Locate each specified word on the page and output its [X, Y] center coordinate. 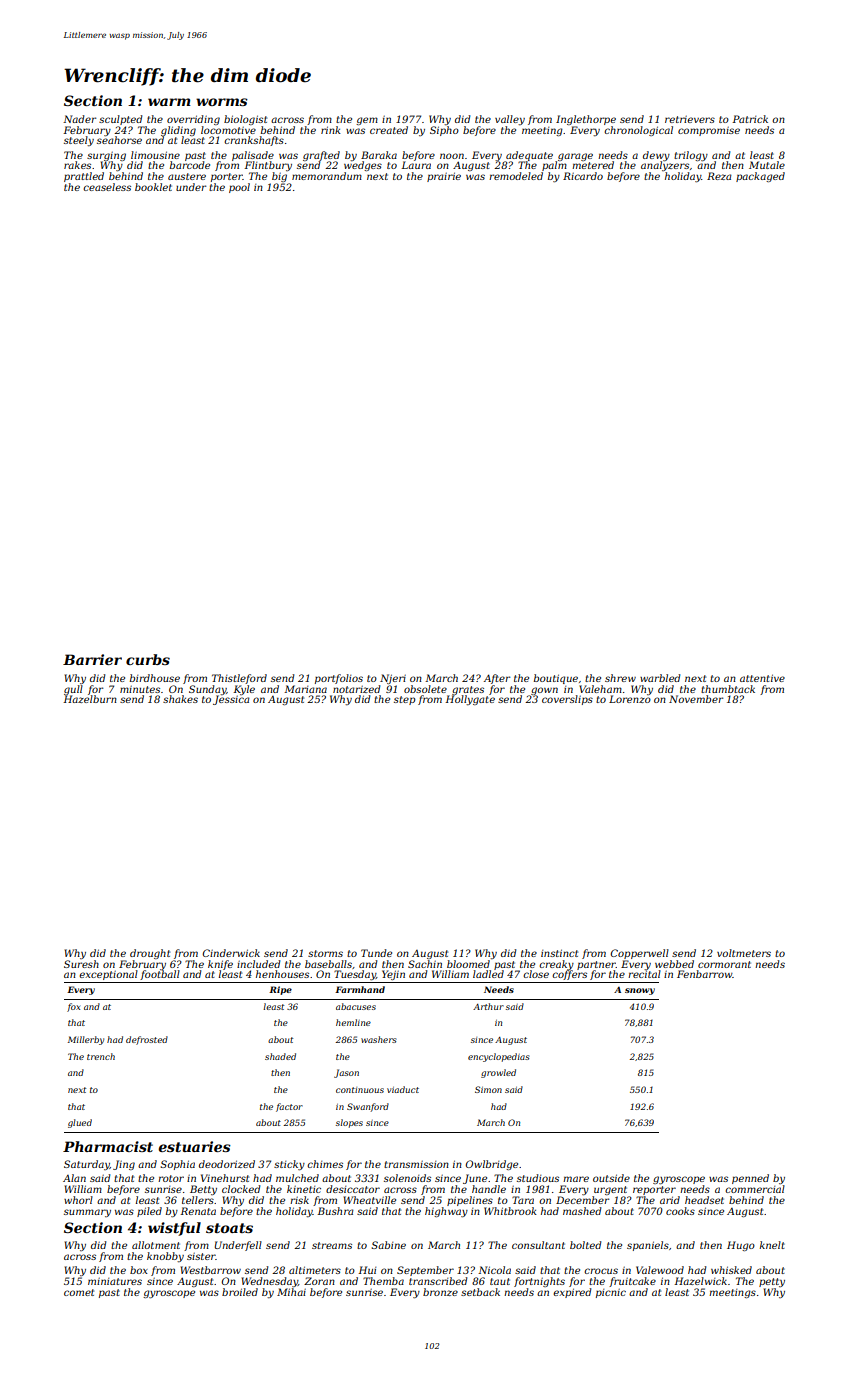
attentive [762, 678]
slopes [349, 1123]
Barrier [92, 659]
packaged [760, 177]
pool [239, 188]
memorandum [327, 176]
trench [101, 1056]
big [279, 177]
